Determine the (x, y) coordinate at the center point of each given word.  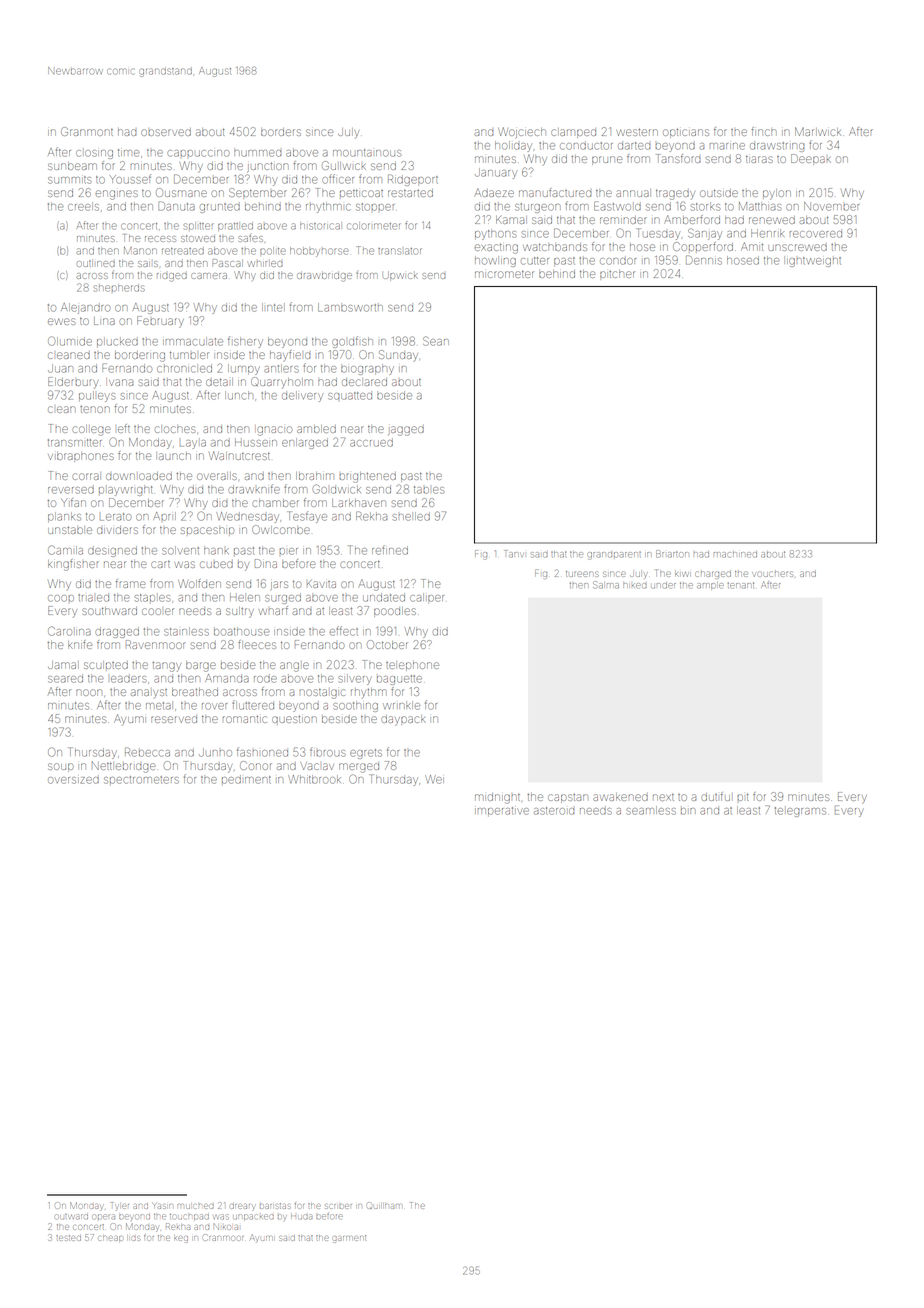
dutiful (716, 796)
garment (349, 1239)
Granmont (87, 131)
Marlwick (818, 131)
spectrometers (141, 780)
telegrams (800, 812)
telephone (412, 666)
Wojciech (522, 132)
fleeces (257, 644)
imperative (502, 811)
